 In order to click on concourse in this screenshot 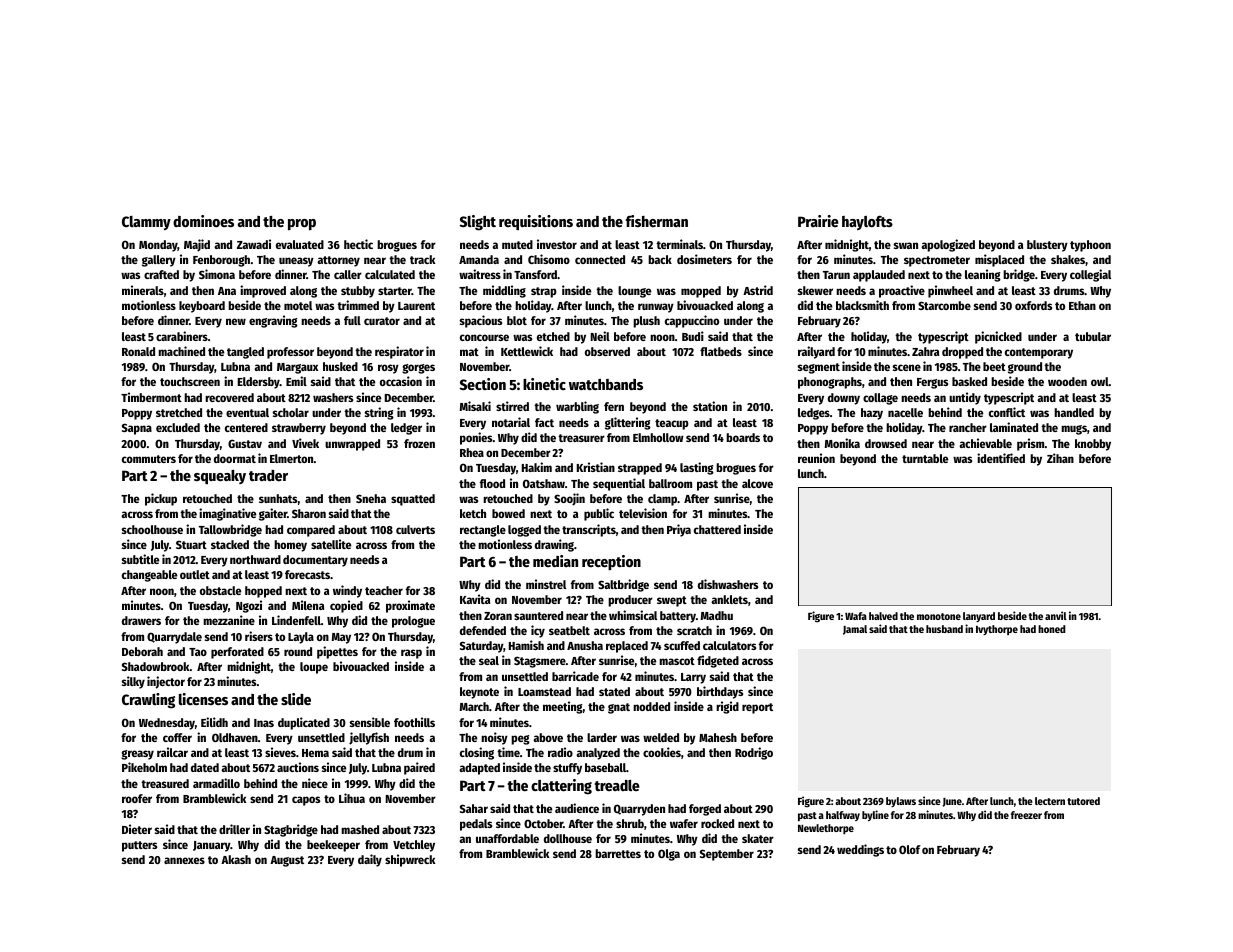, I will do `click(484, 337)`.
